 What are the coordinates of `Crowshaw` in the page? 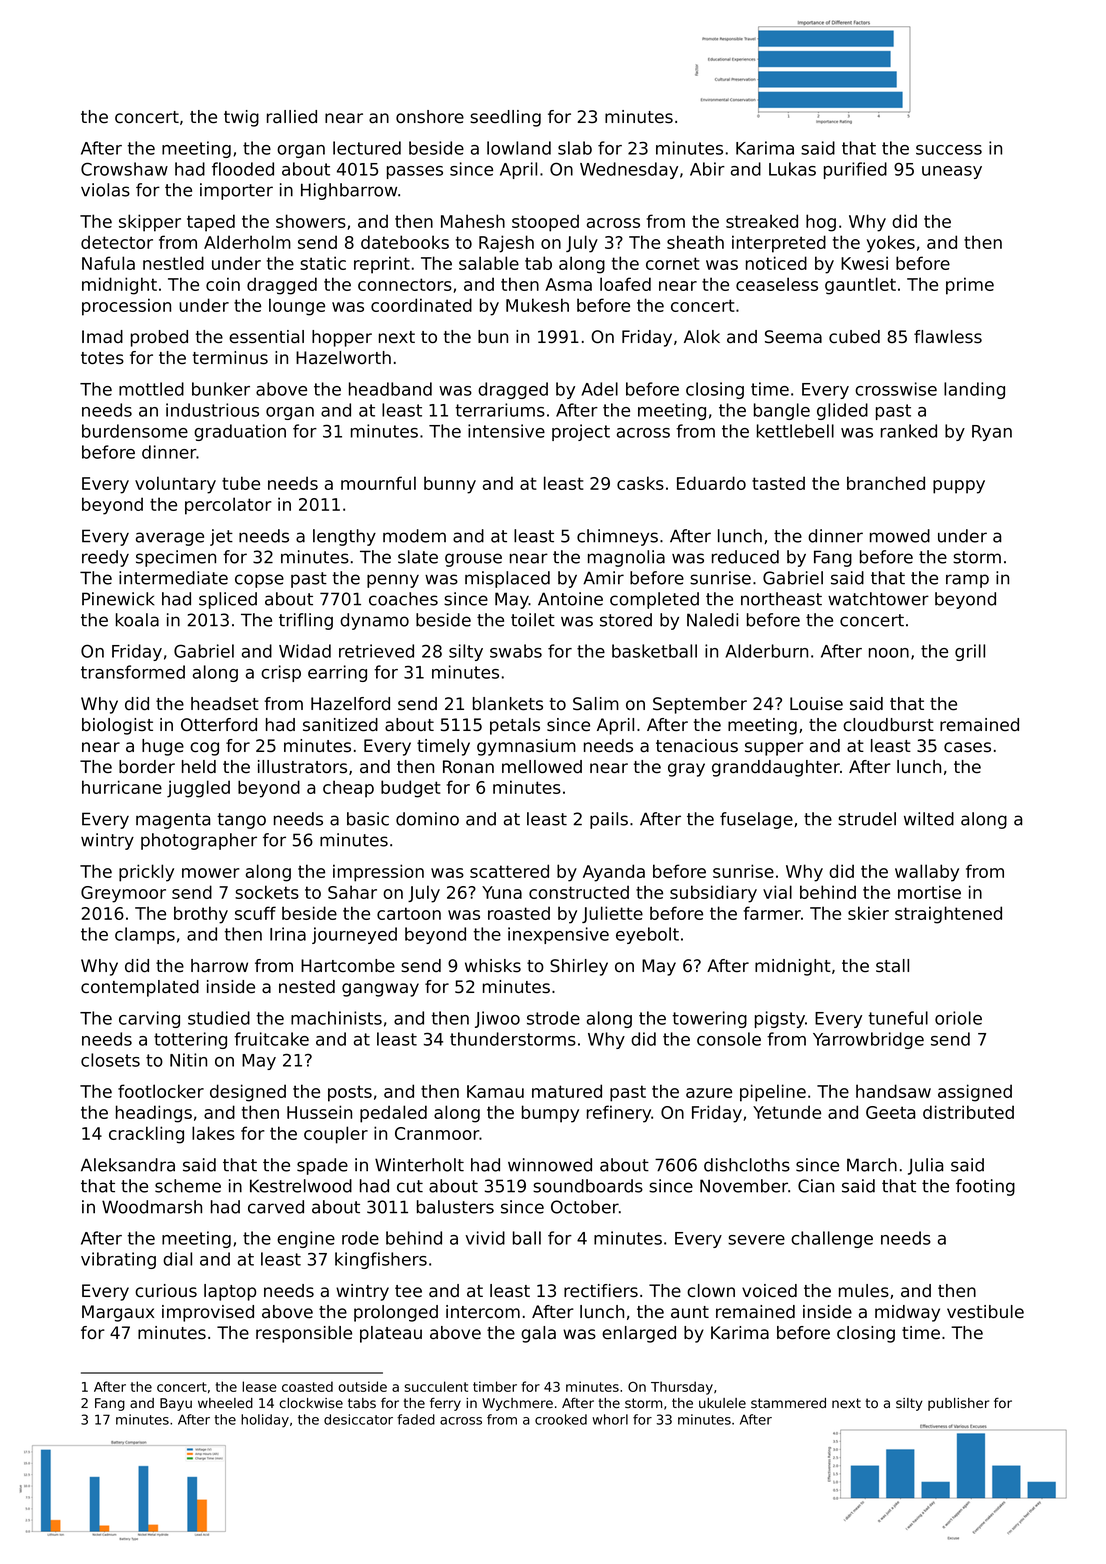 It's located at (124, 169).
